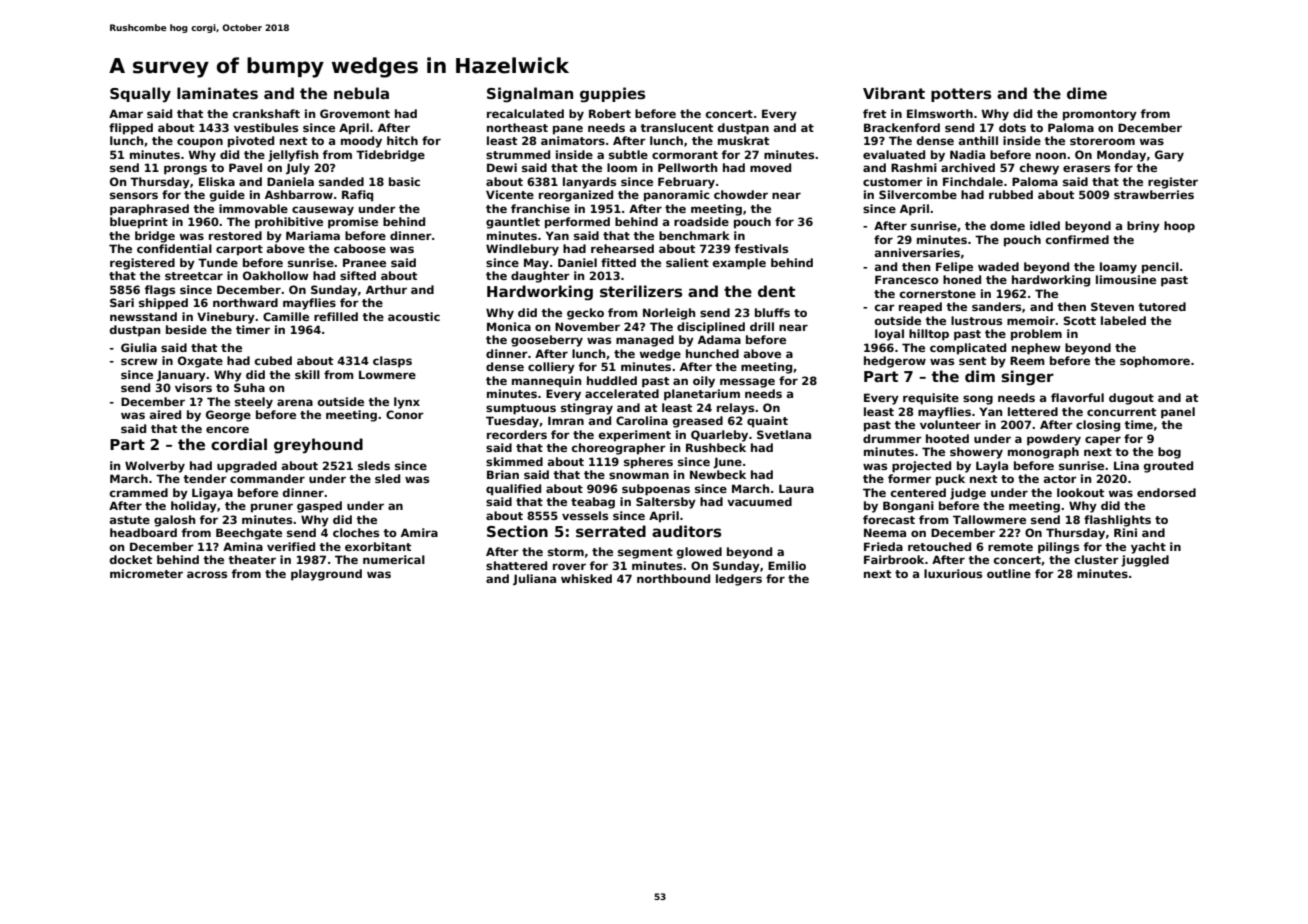 The width and height of the image is (1308, 924). What do you see at coordinates (685, 155) in the image?
I see `cormorant` at bounding box center [685, 155].
